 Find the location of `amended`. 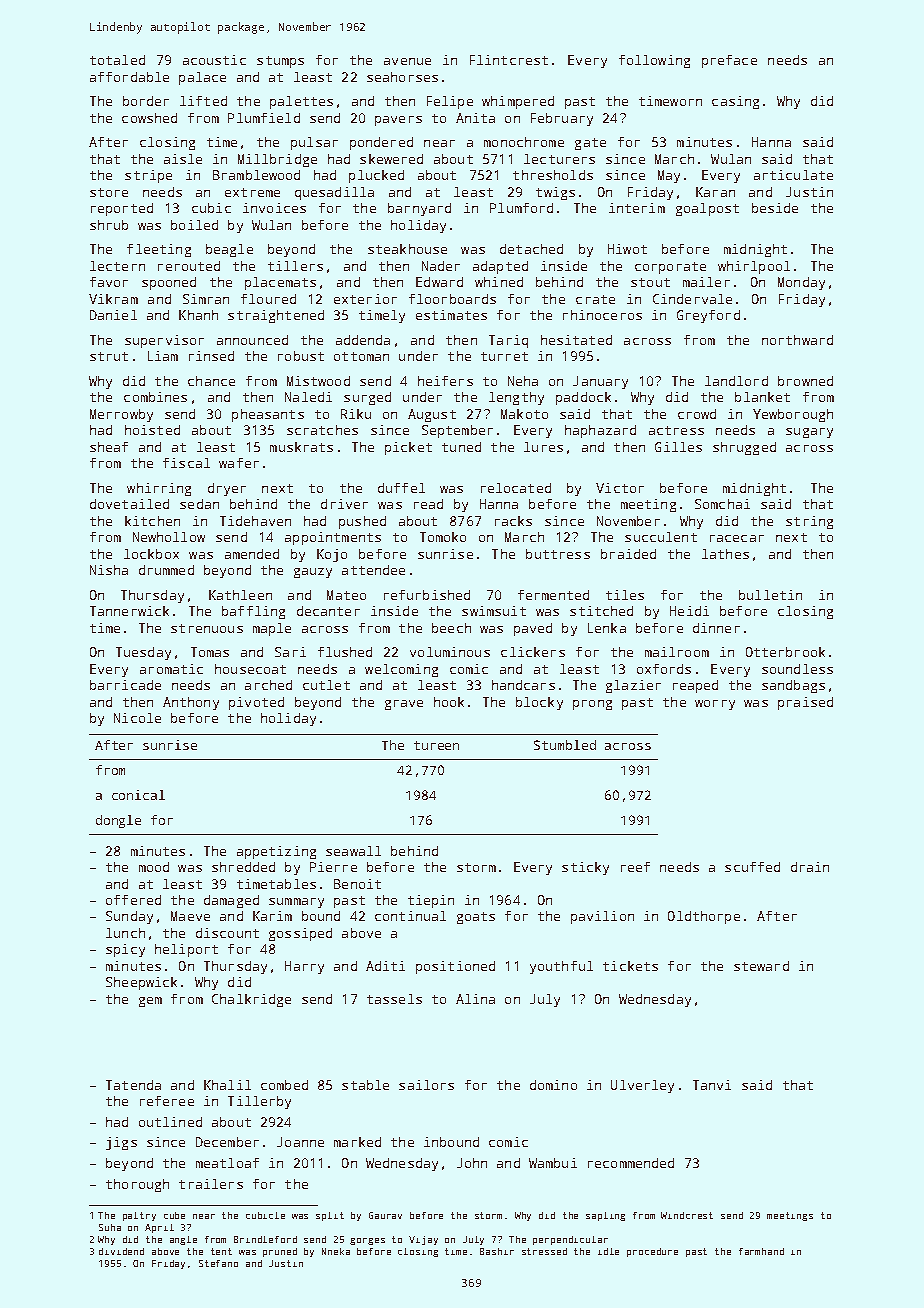

amended is located at coordinates (252, 554).
